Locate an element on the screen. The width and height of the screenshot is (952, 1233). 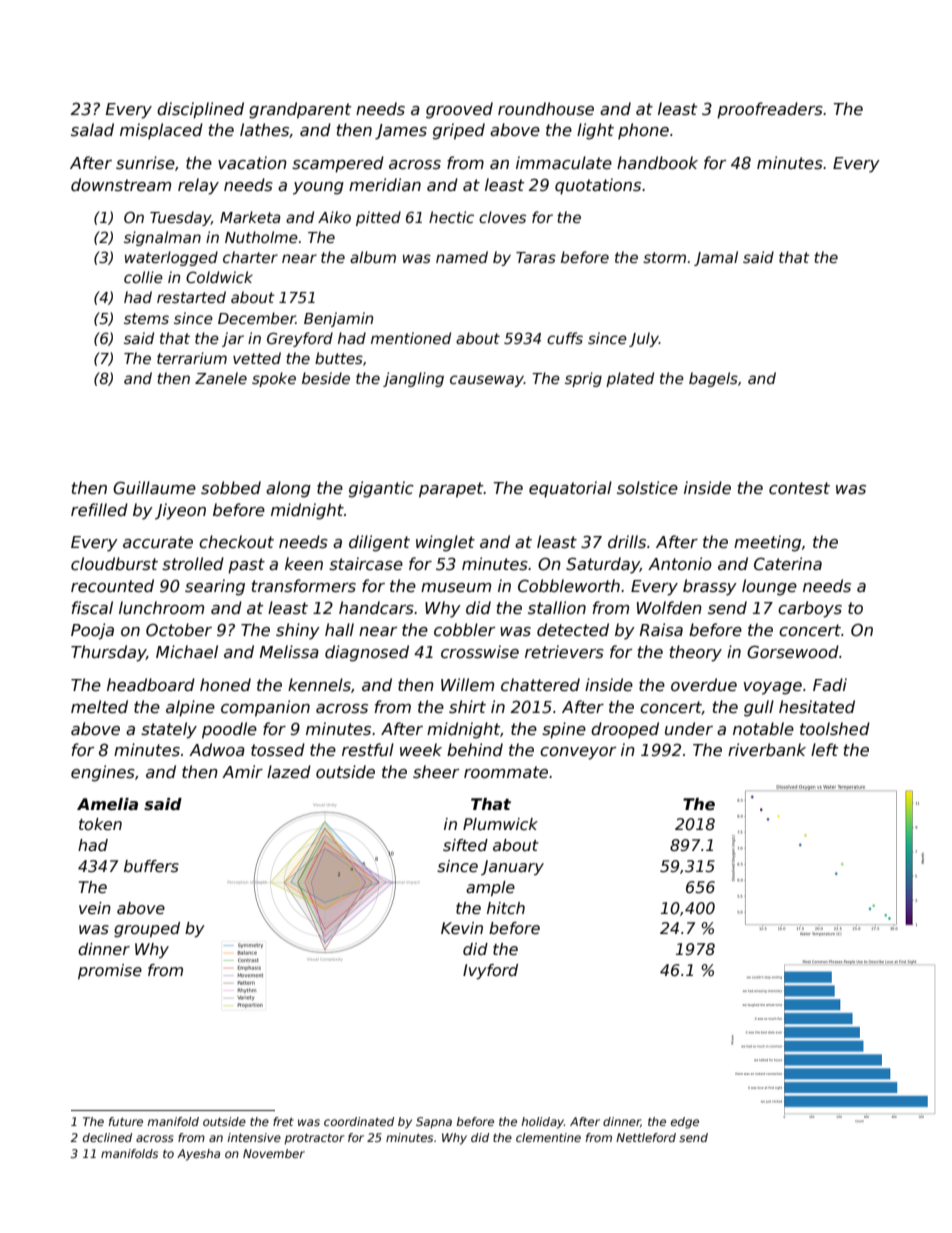
sheer is located at coordinates (436, 772).
